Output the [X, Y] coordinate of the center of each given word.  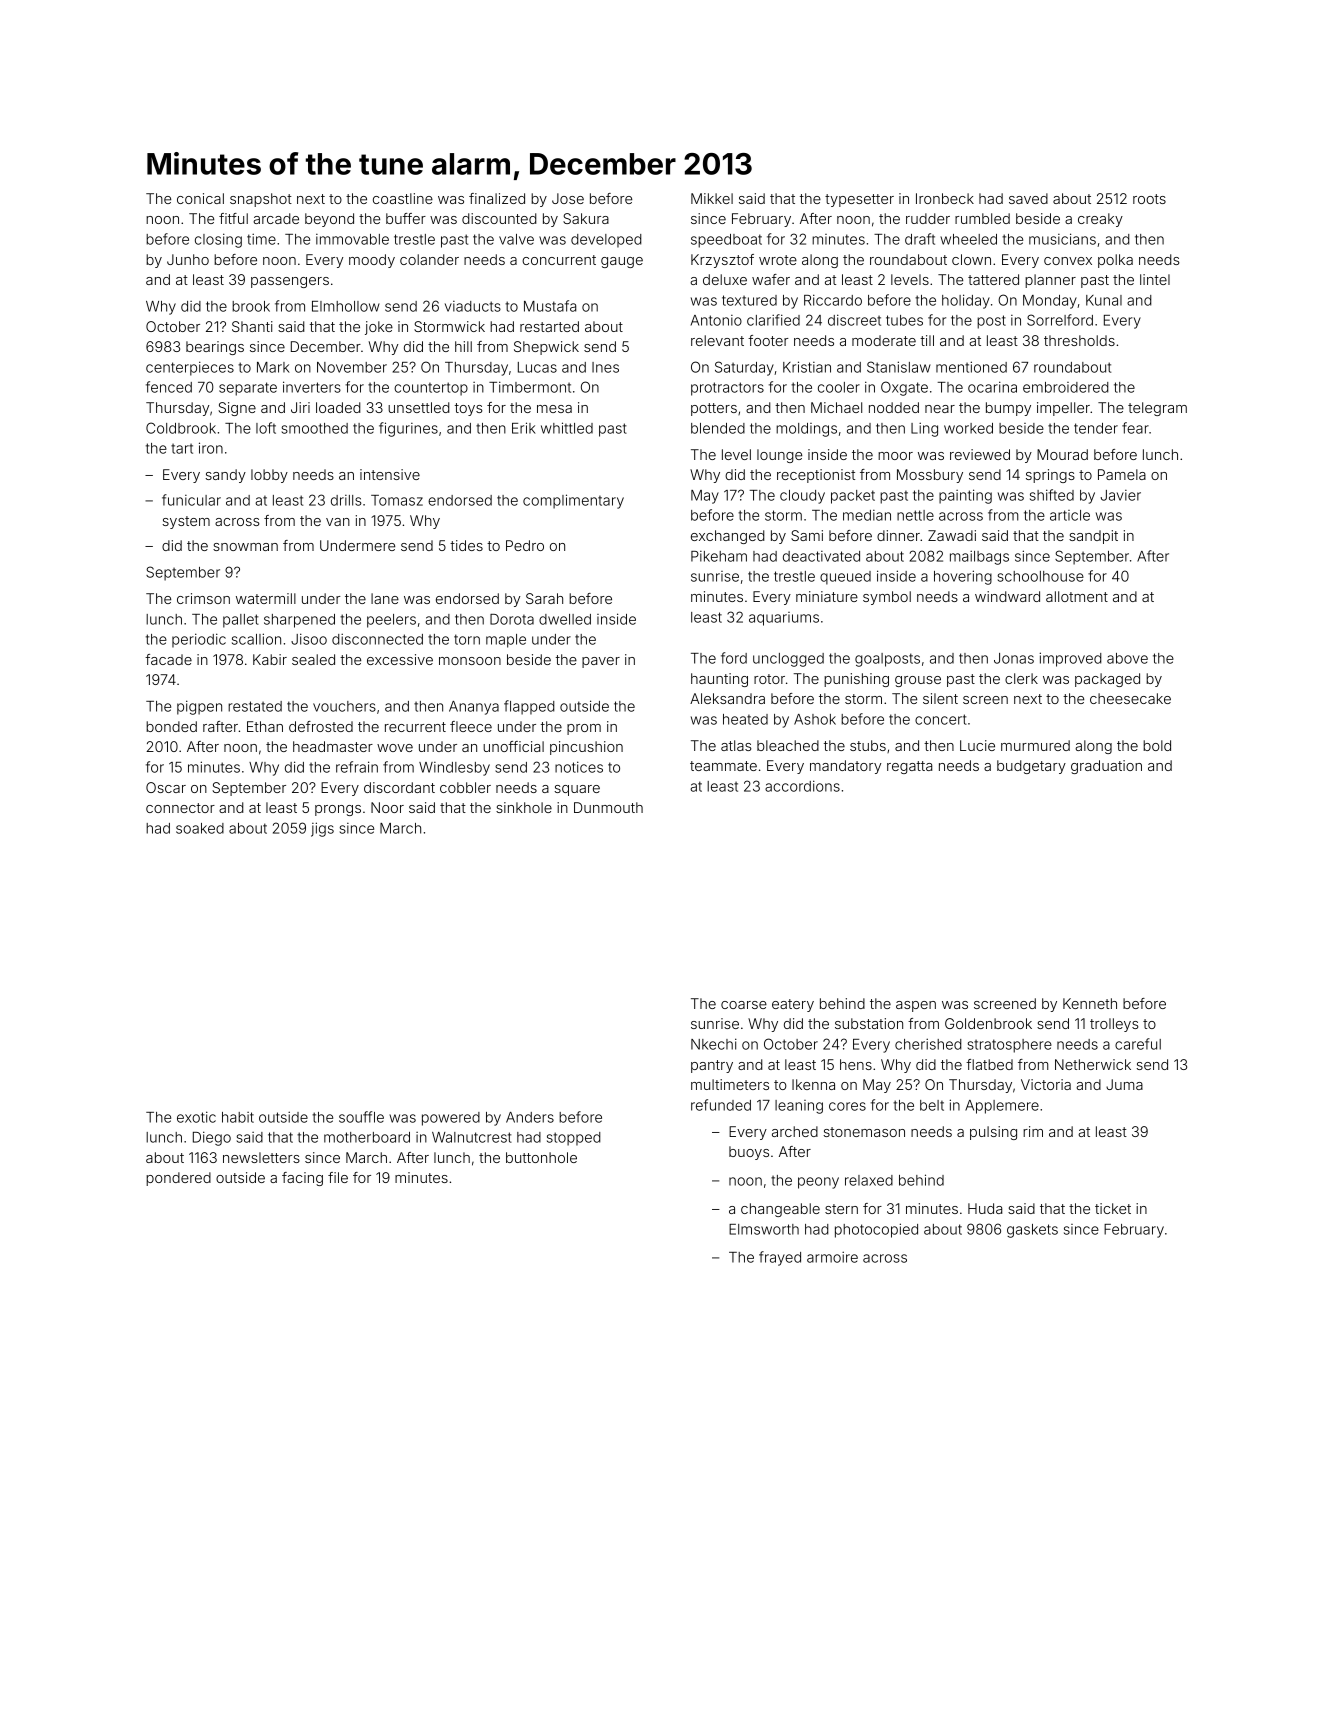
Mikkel [712, 198]
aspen [916, 1006]
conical [200, 198]
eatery [793, 1005]
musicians [1062, 239]
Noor [387, 807]
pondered [178, 1179]
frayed [780, 1258]
